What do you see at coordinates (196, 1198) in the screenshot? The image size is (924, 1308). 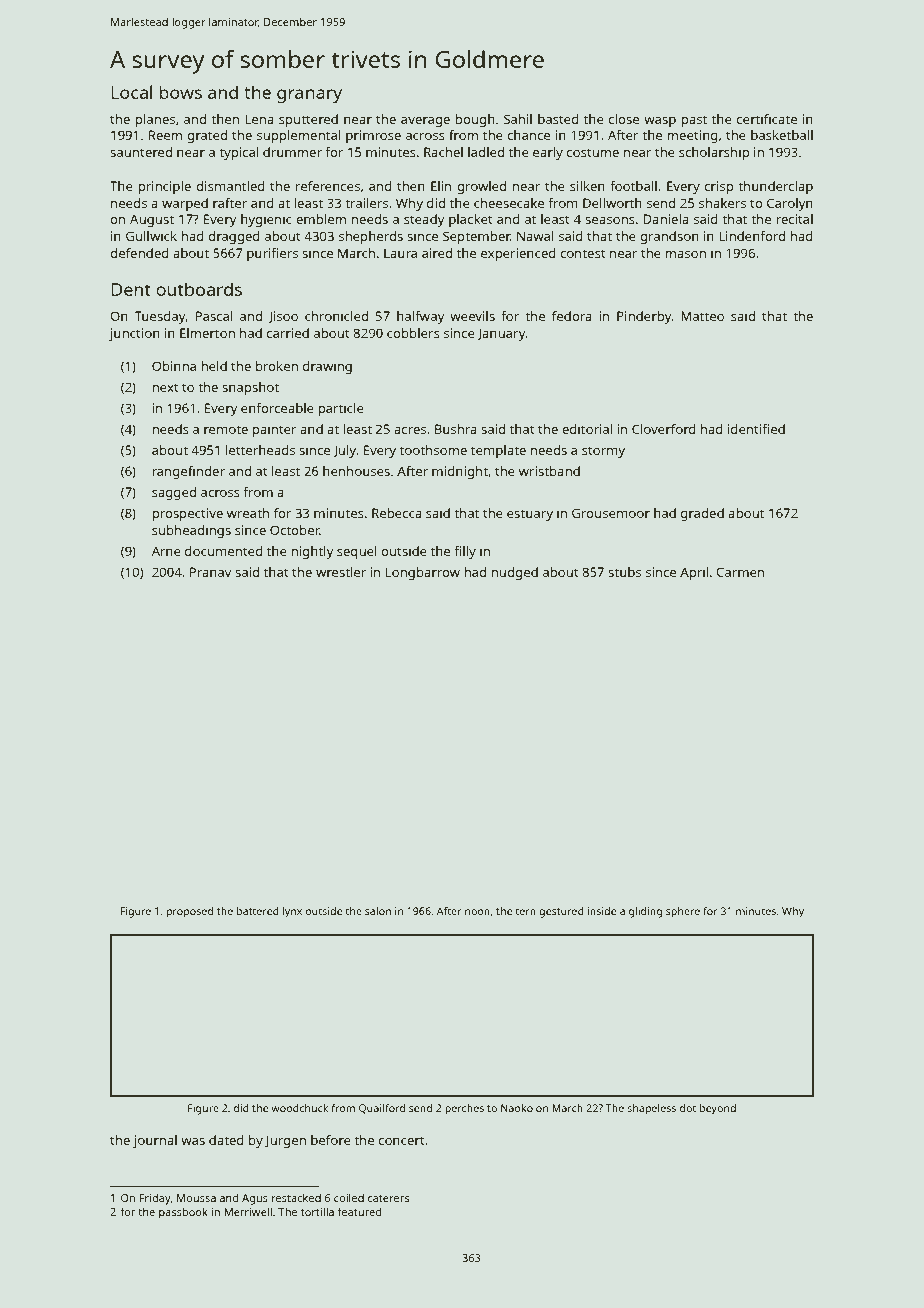 I see `Moussa` at bounding box center [196, 1198].
